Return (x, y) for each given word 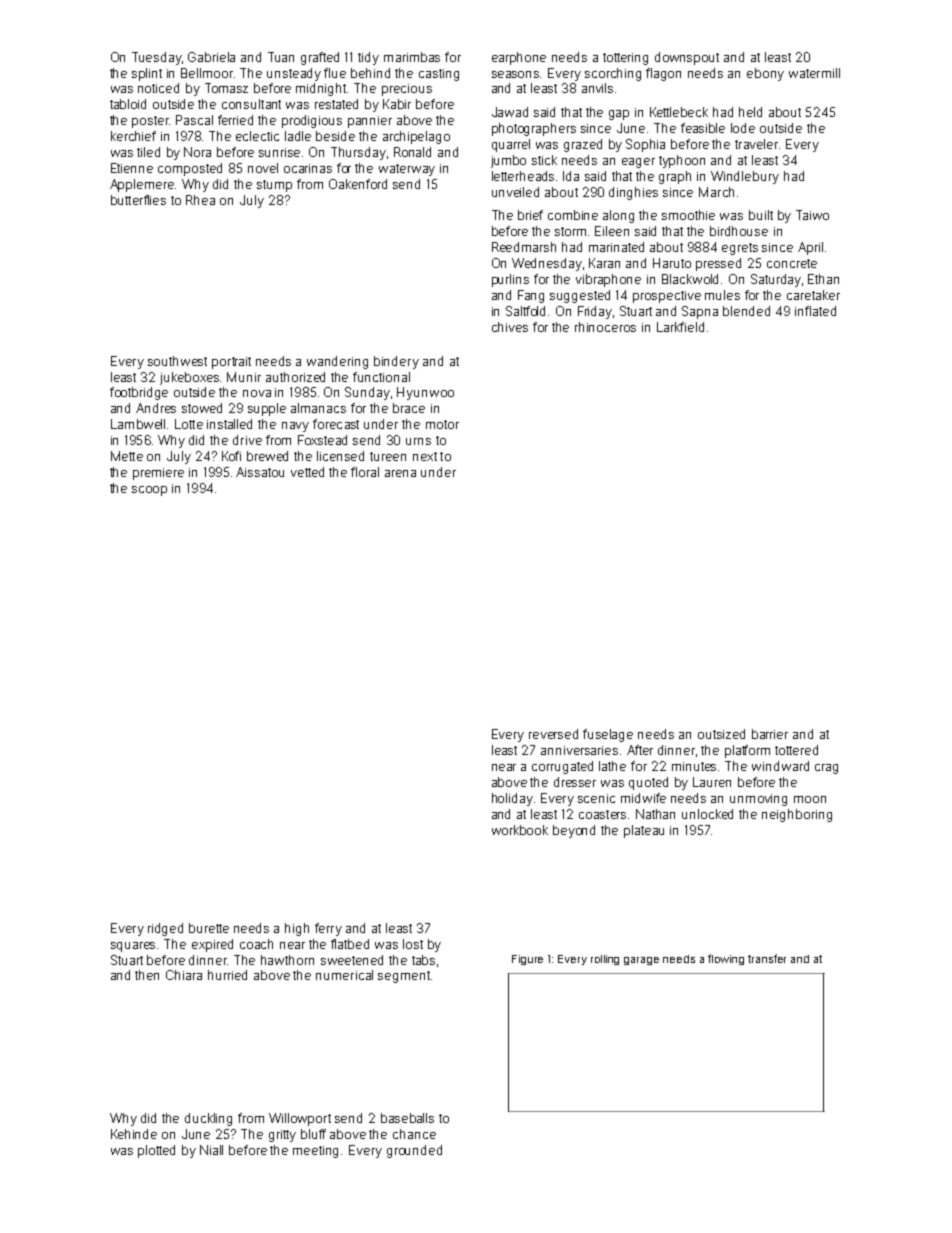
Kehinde (134, 1134)
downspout (687, 58)
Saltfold (525, 311)
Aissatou (260, 472)
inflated (815, 311)
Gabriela (211, 57)
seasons (516, 74)
